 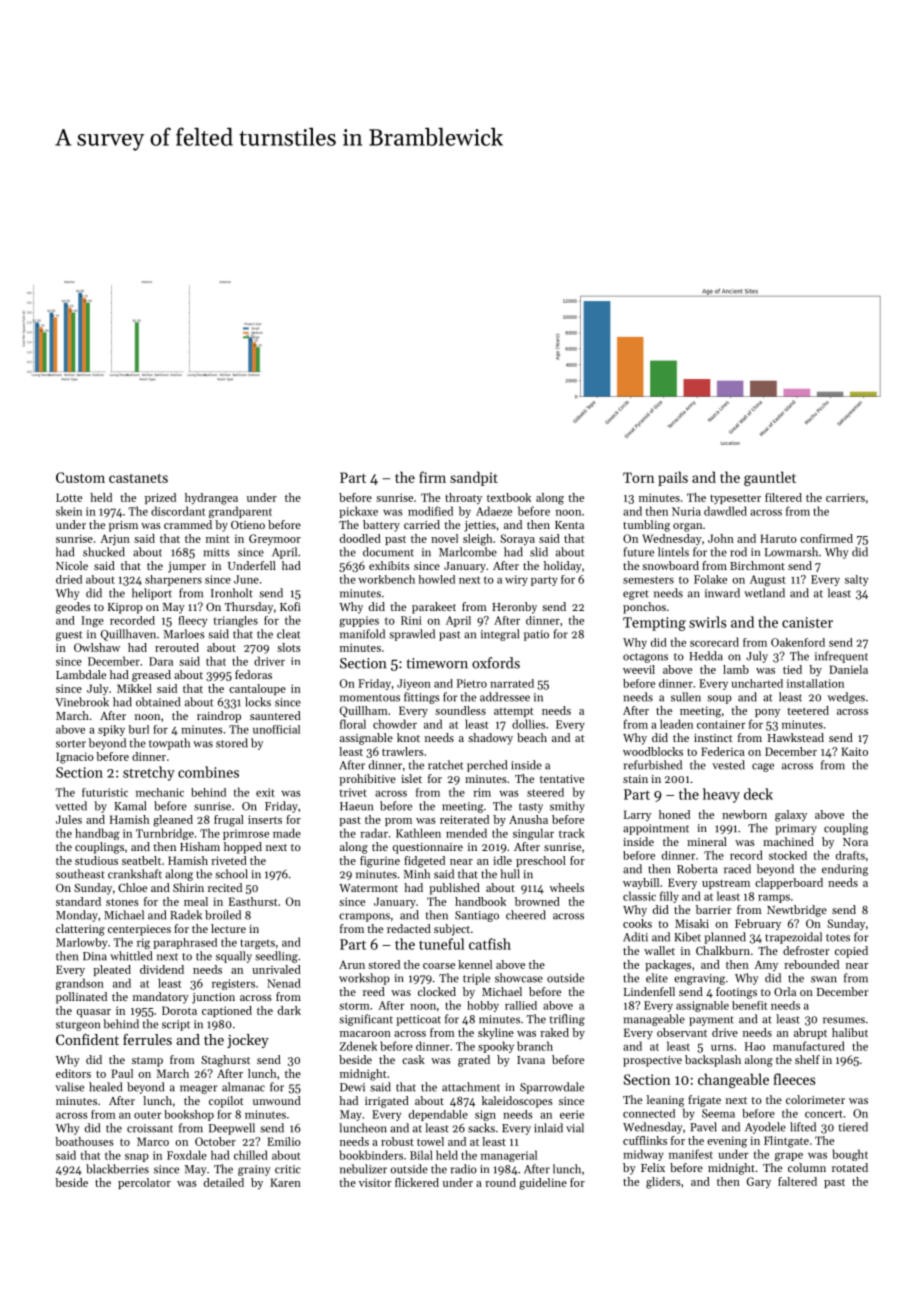 What do you see at coordinates (211, 499) in the document?
I see `hydrangea` at bounding box center [211, 499].
